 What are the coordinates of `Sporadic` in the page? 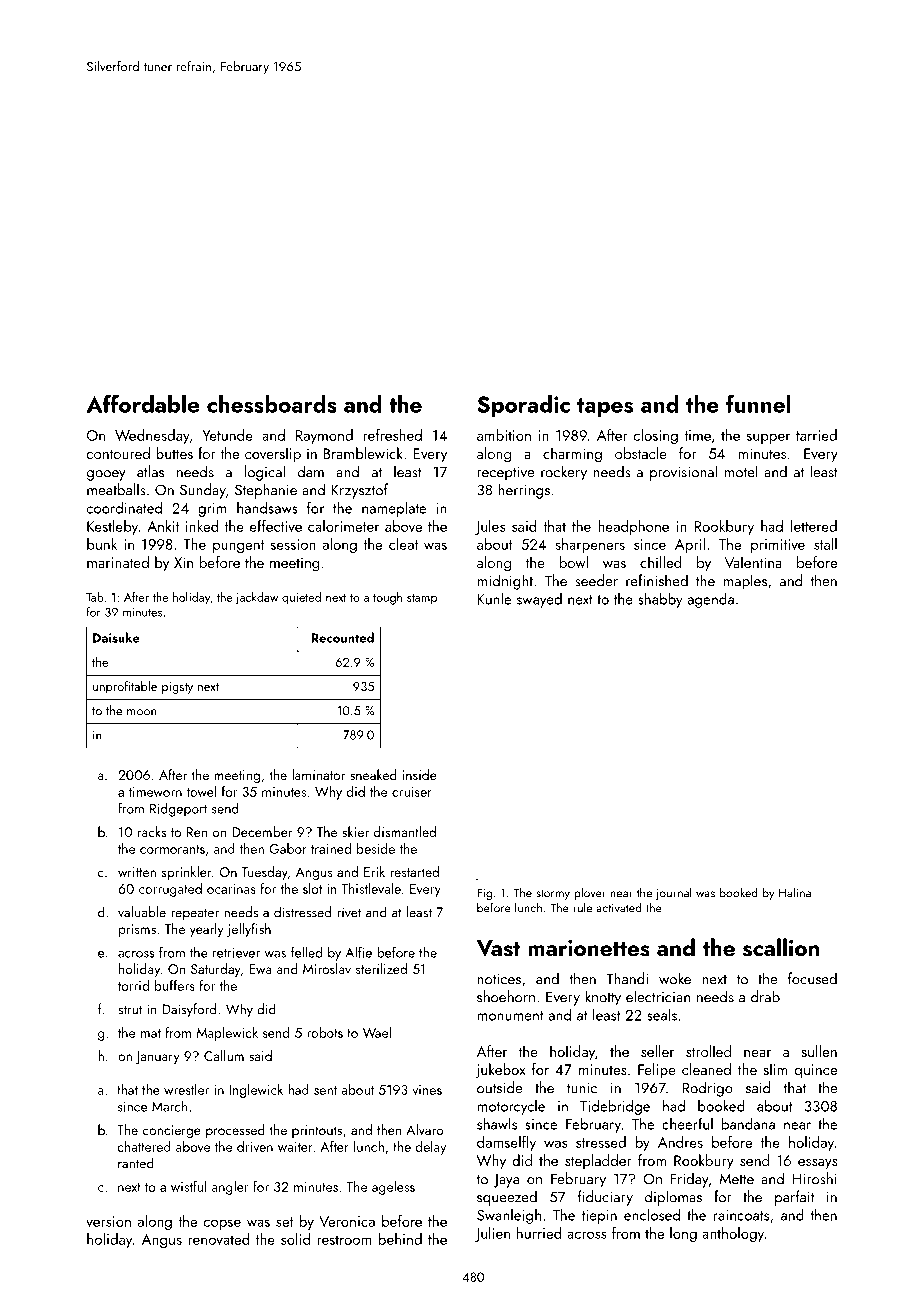 It's located at (523, 406).
